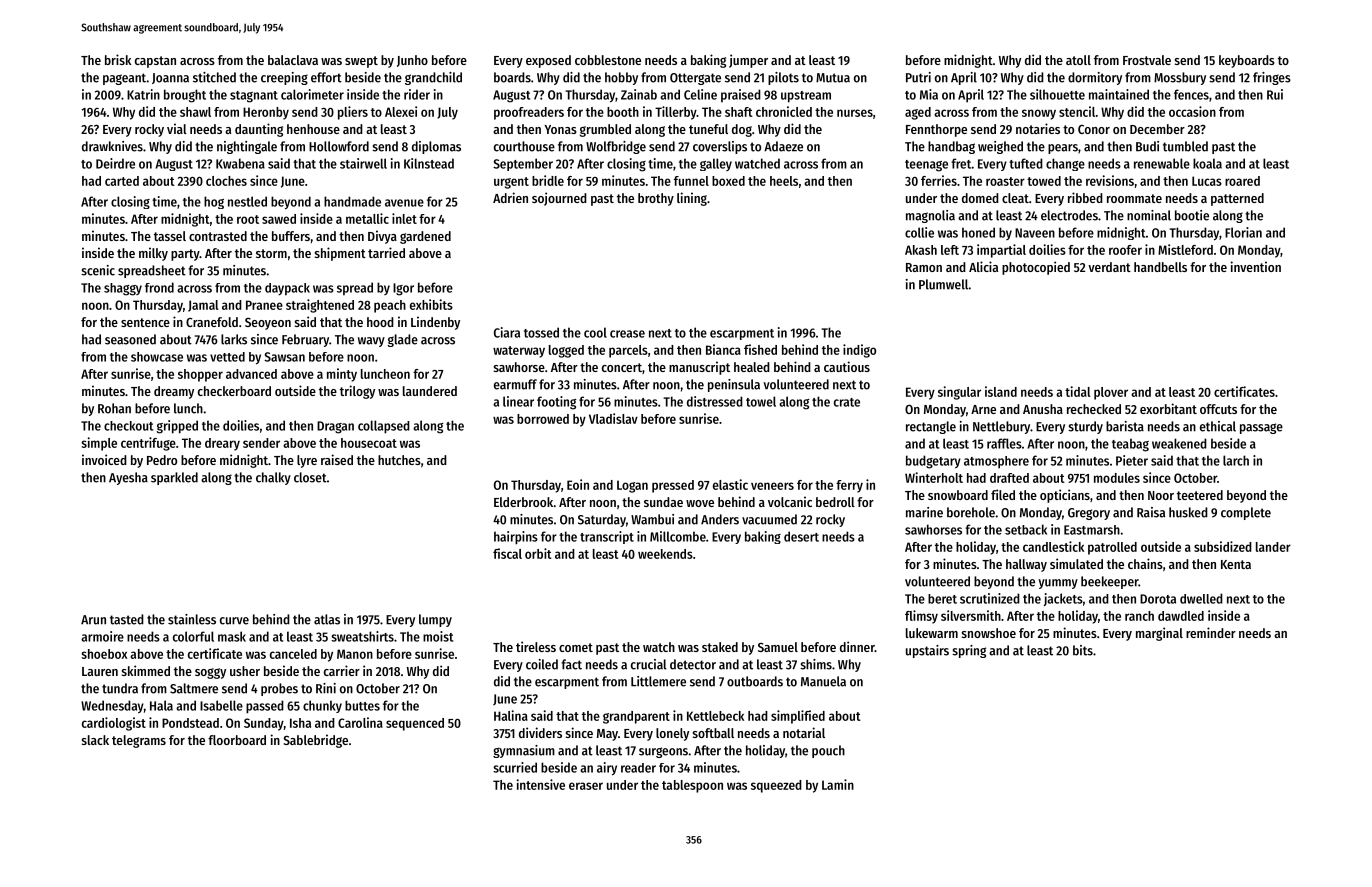  What do you see at coordinates (1272, 78) in the screenshot?
I see `fringes` at bounding box center [1272, 78].
